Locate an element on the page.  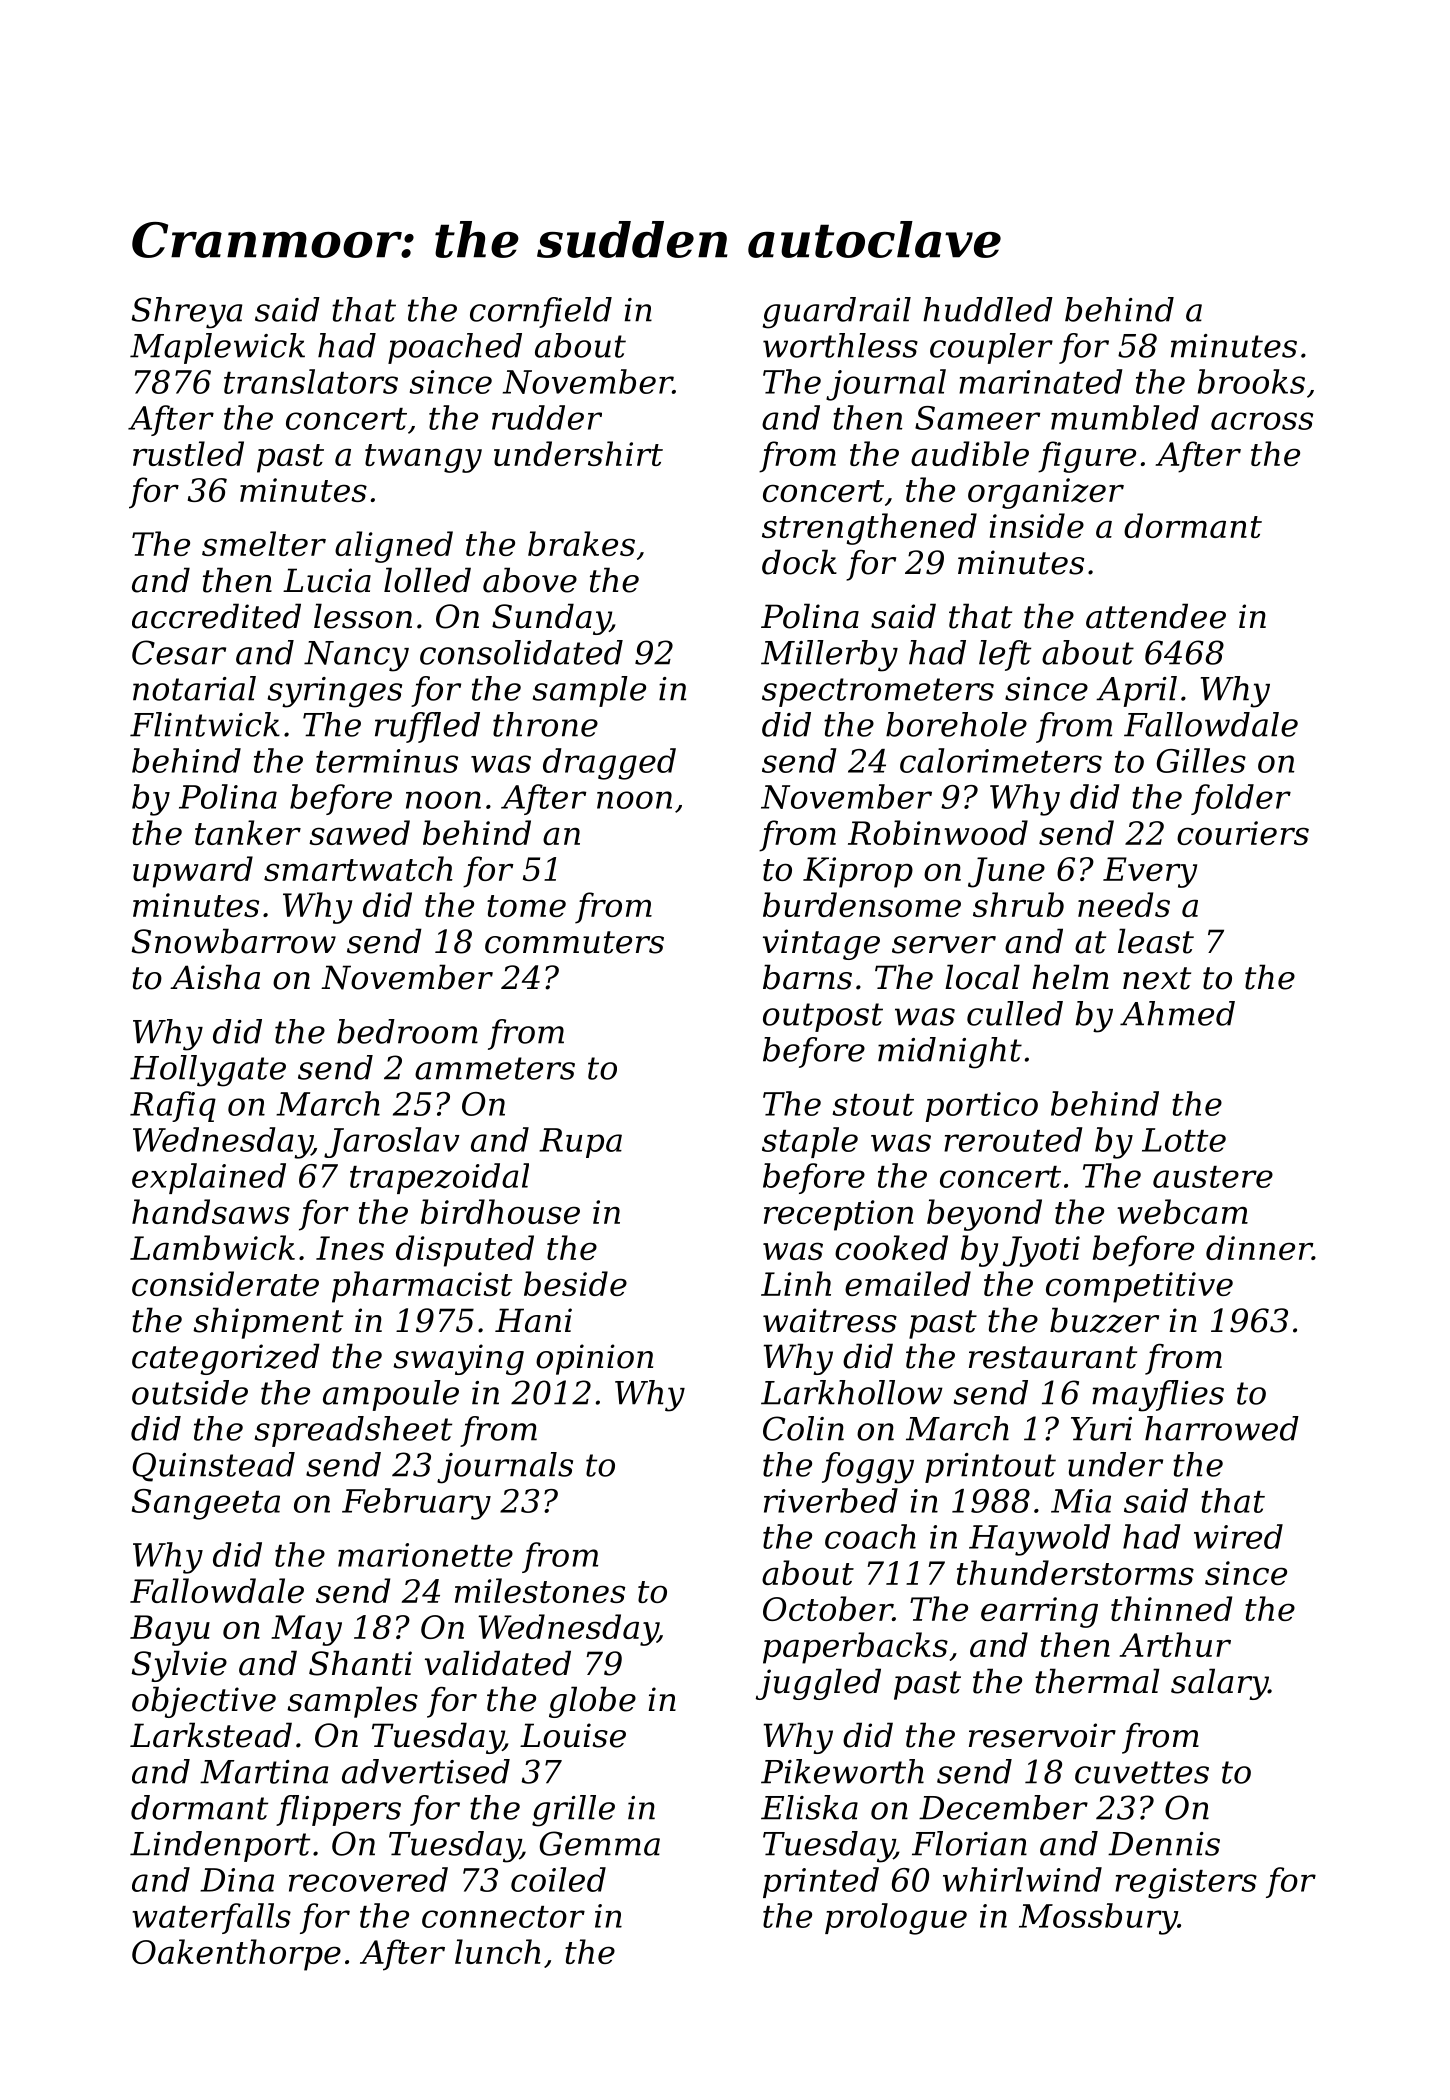
Bayu is located at coordinates (170, 1630).
